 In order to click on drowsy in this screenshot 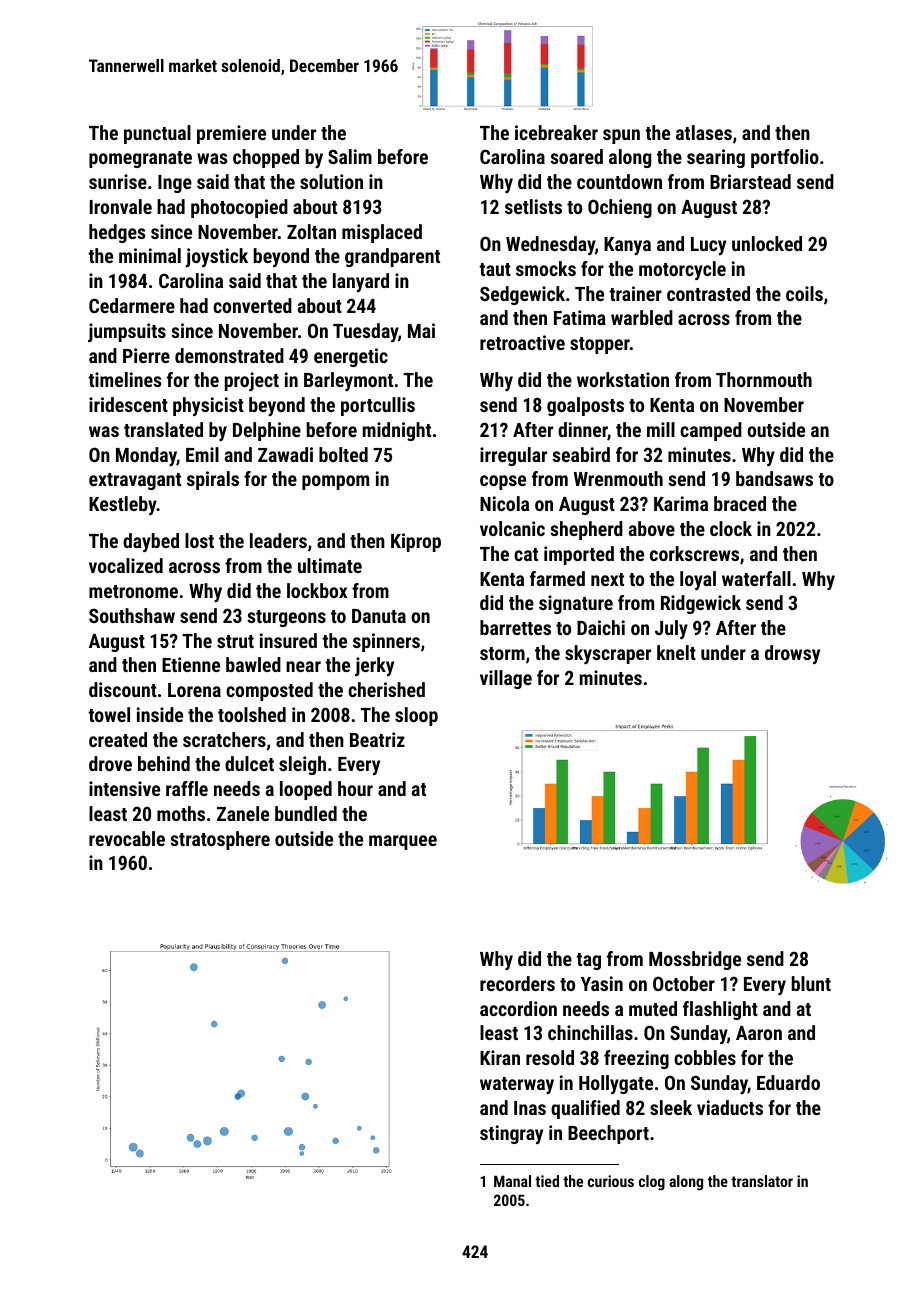, I will do `click(792, 654)`.
